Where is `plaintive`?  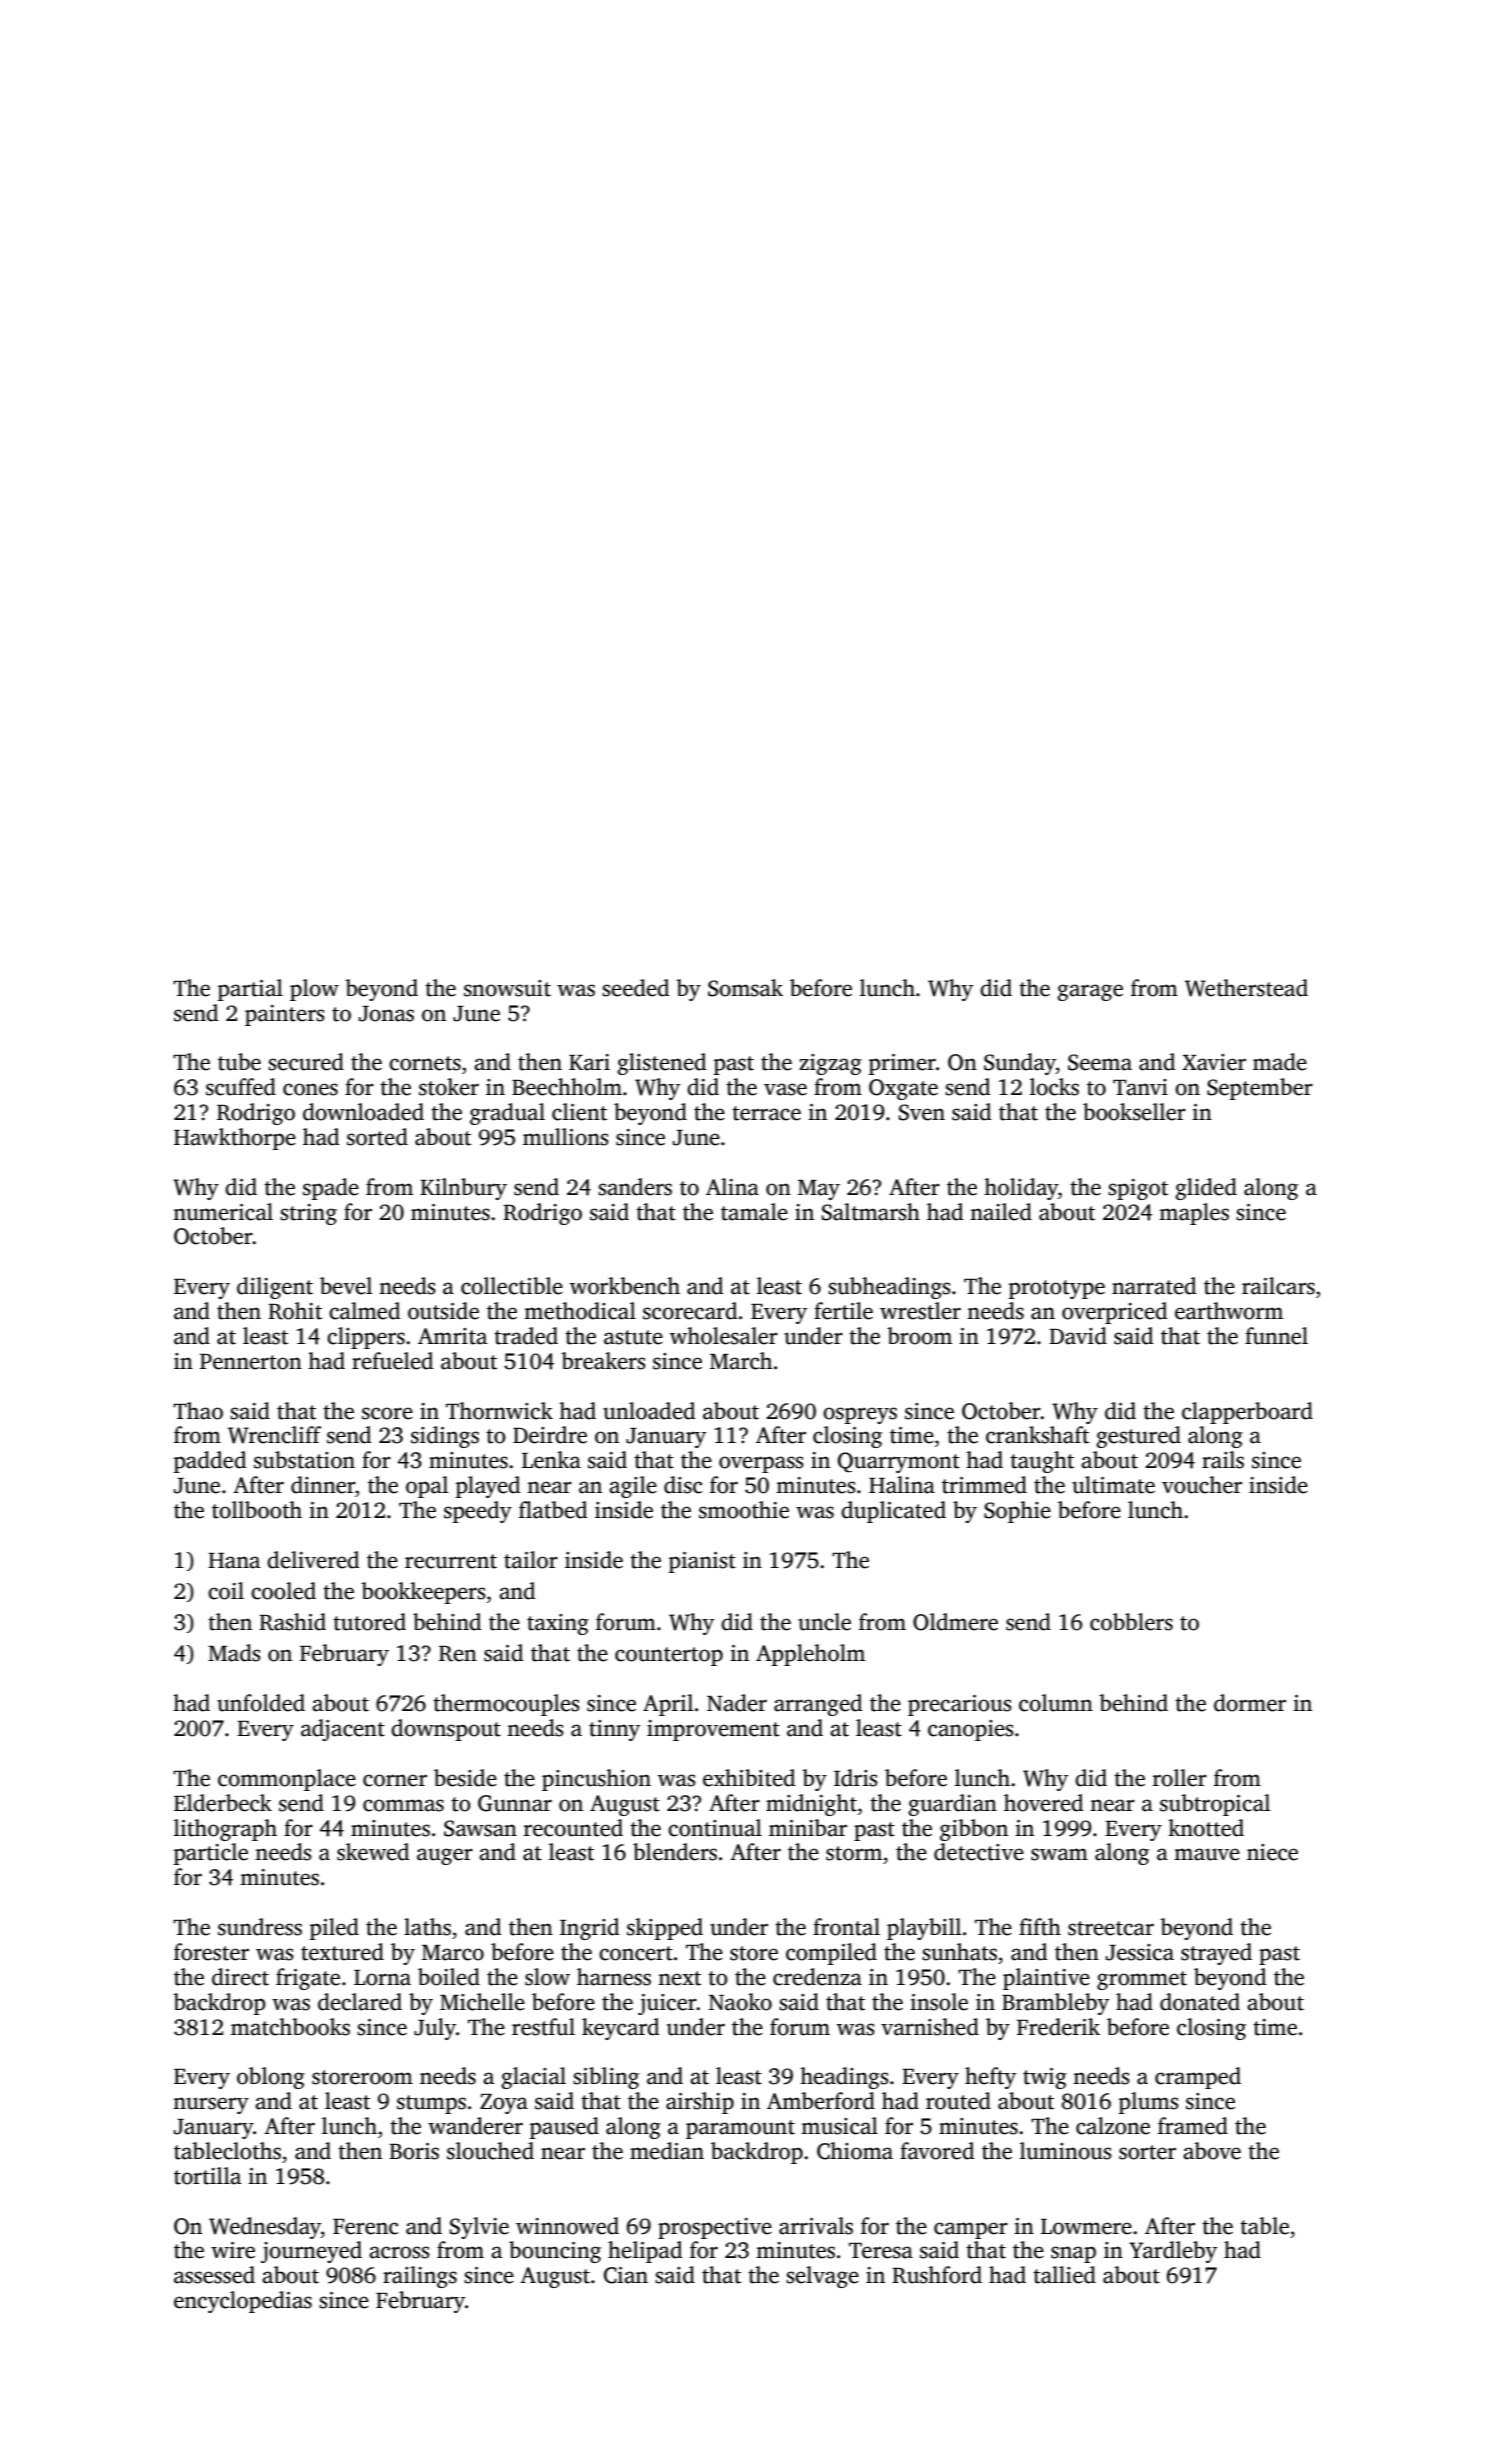 plaintive is located at coordinates (1046, 1979).
